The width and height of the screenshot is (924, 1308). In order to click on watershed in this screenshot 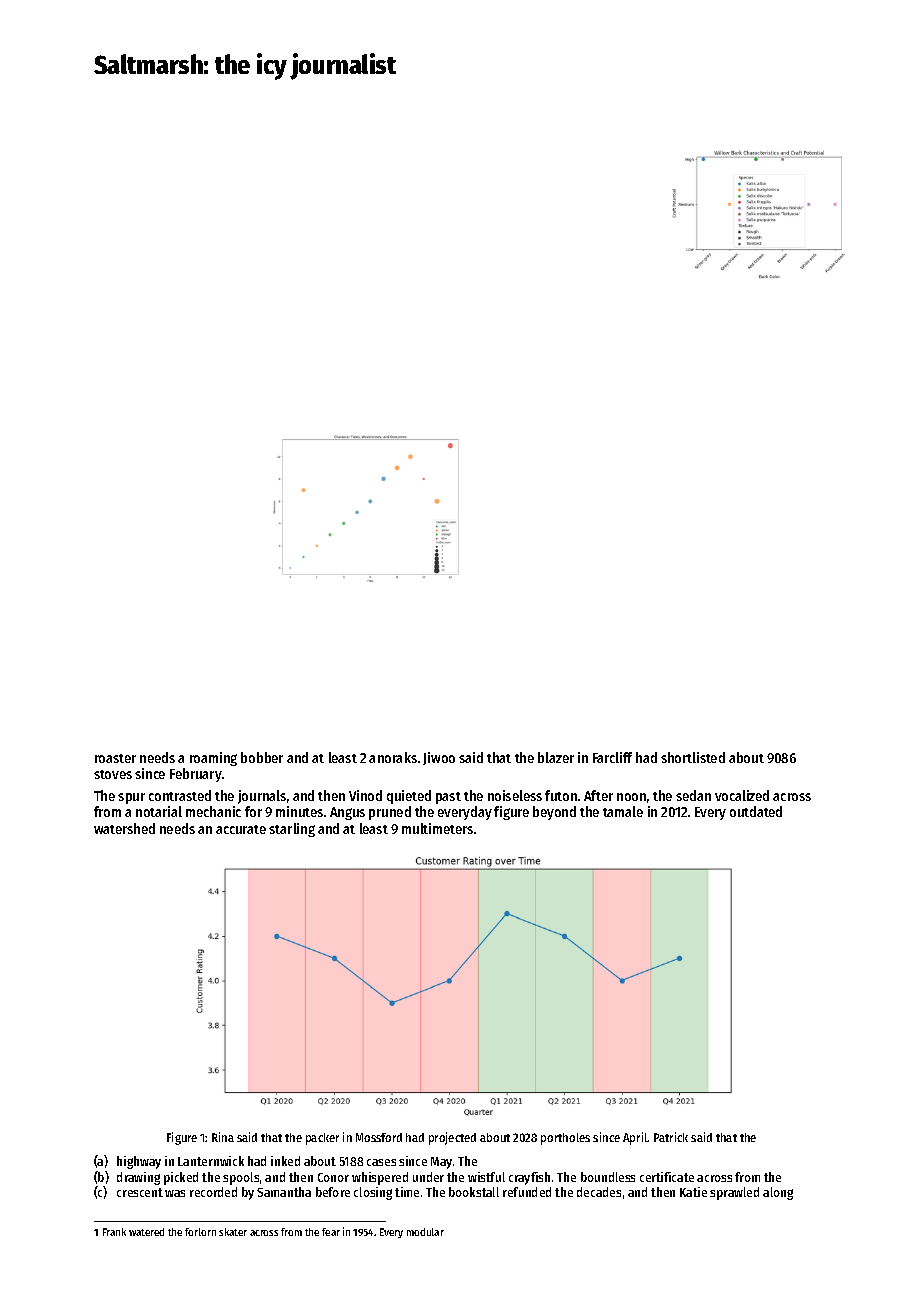, I will do `click(124, 828)`.
